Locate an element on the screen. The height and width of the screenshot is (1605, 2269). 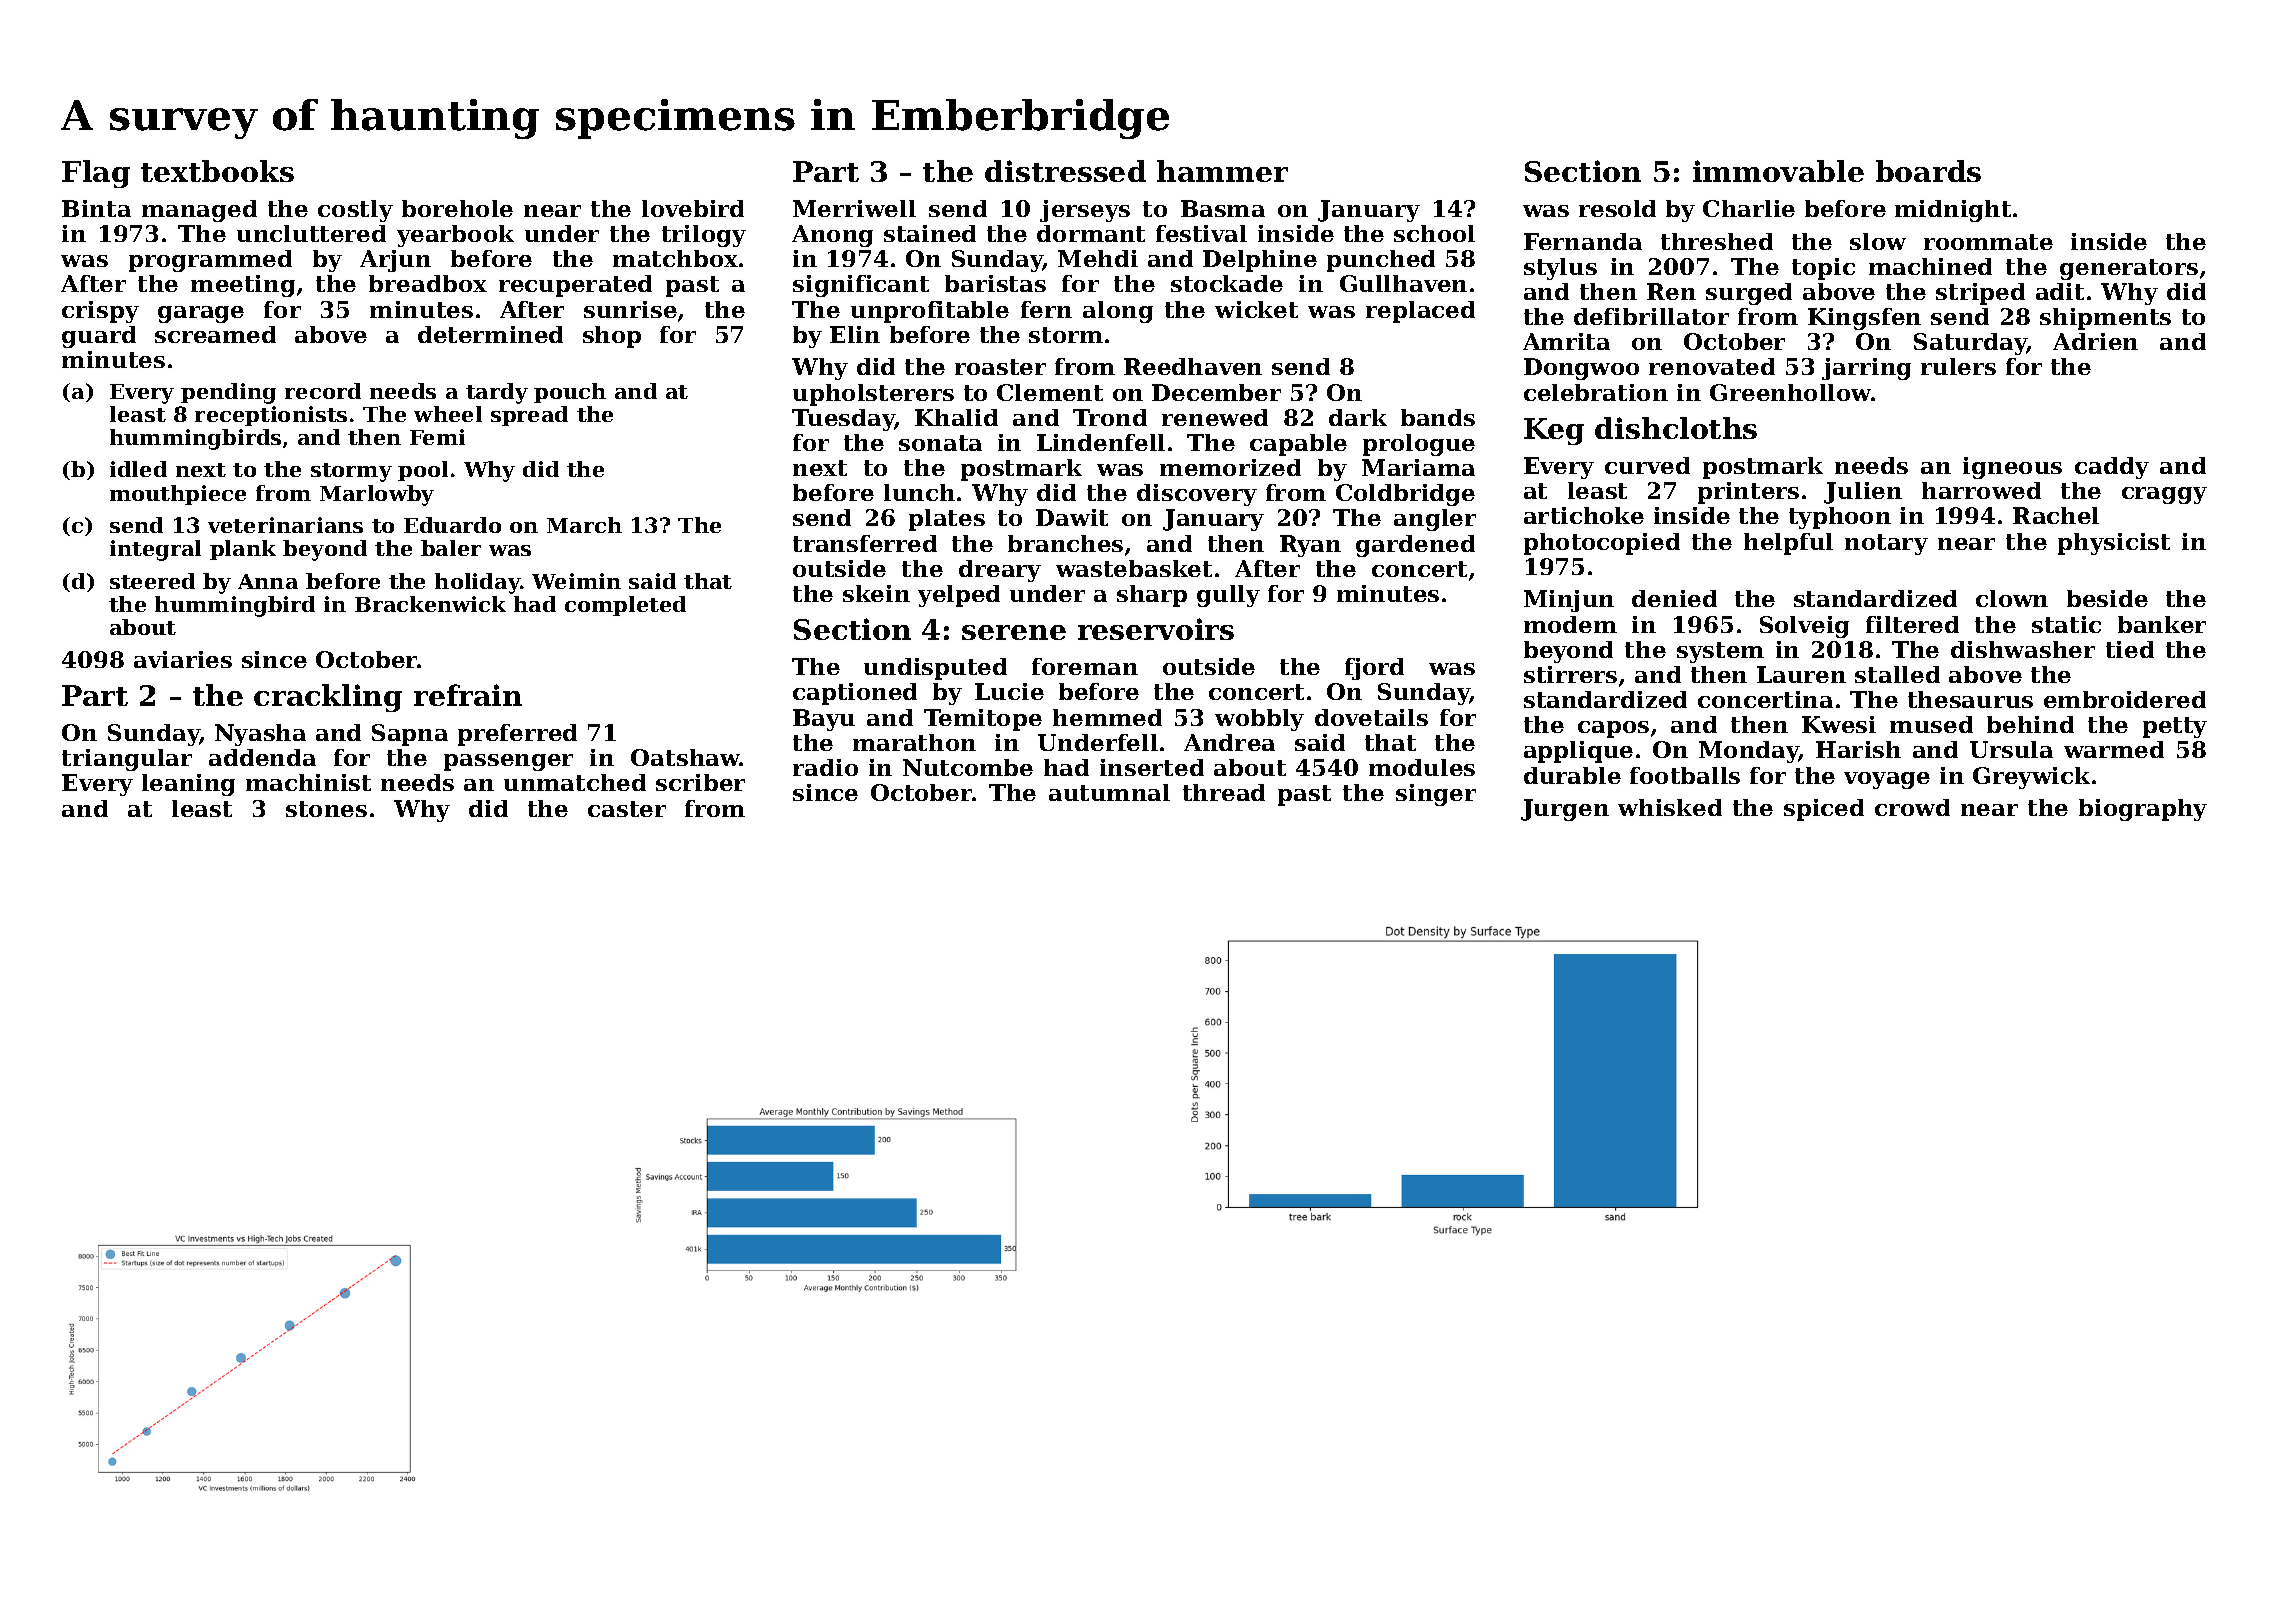
Adrien is located at coordinates (2095, 341).
